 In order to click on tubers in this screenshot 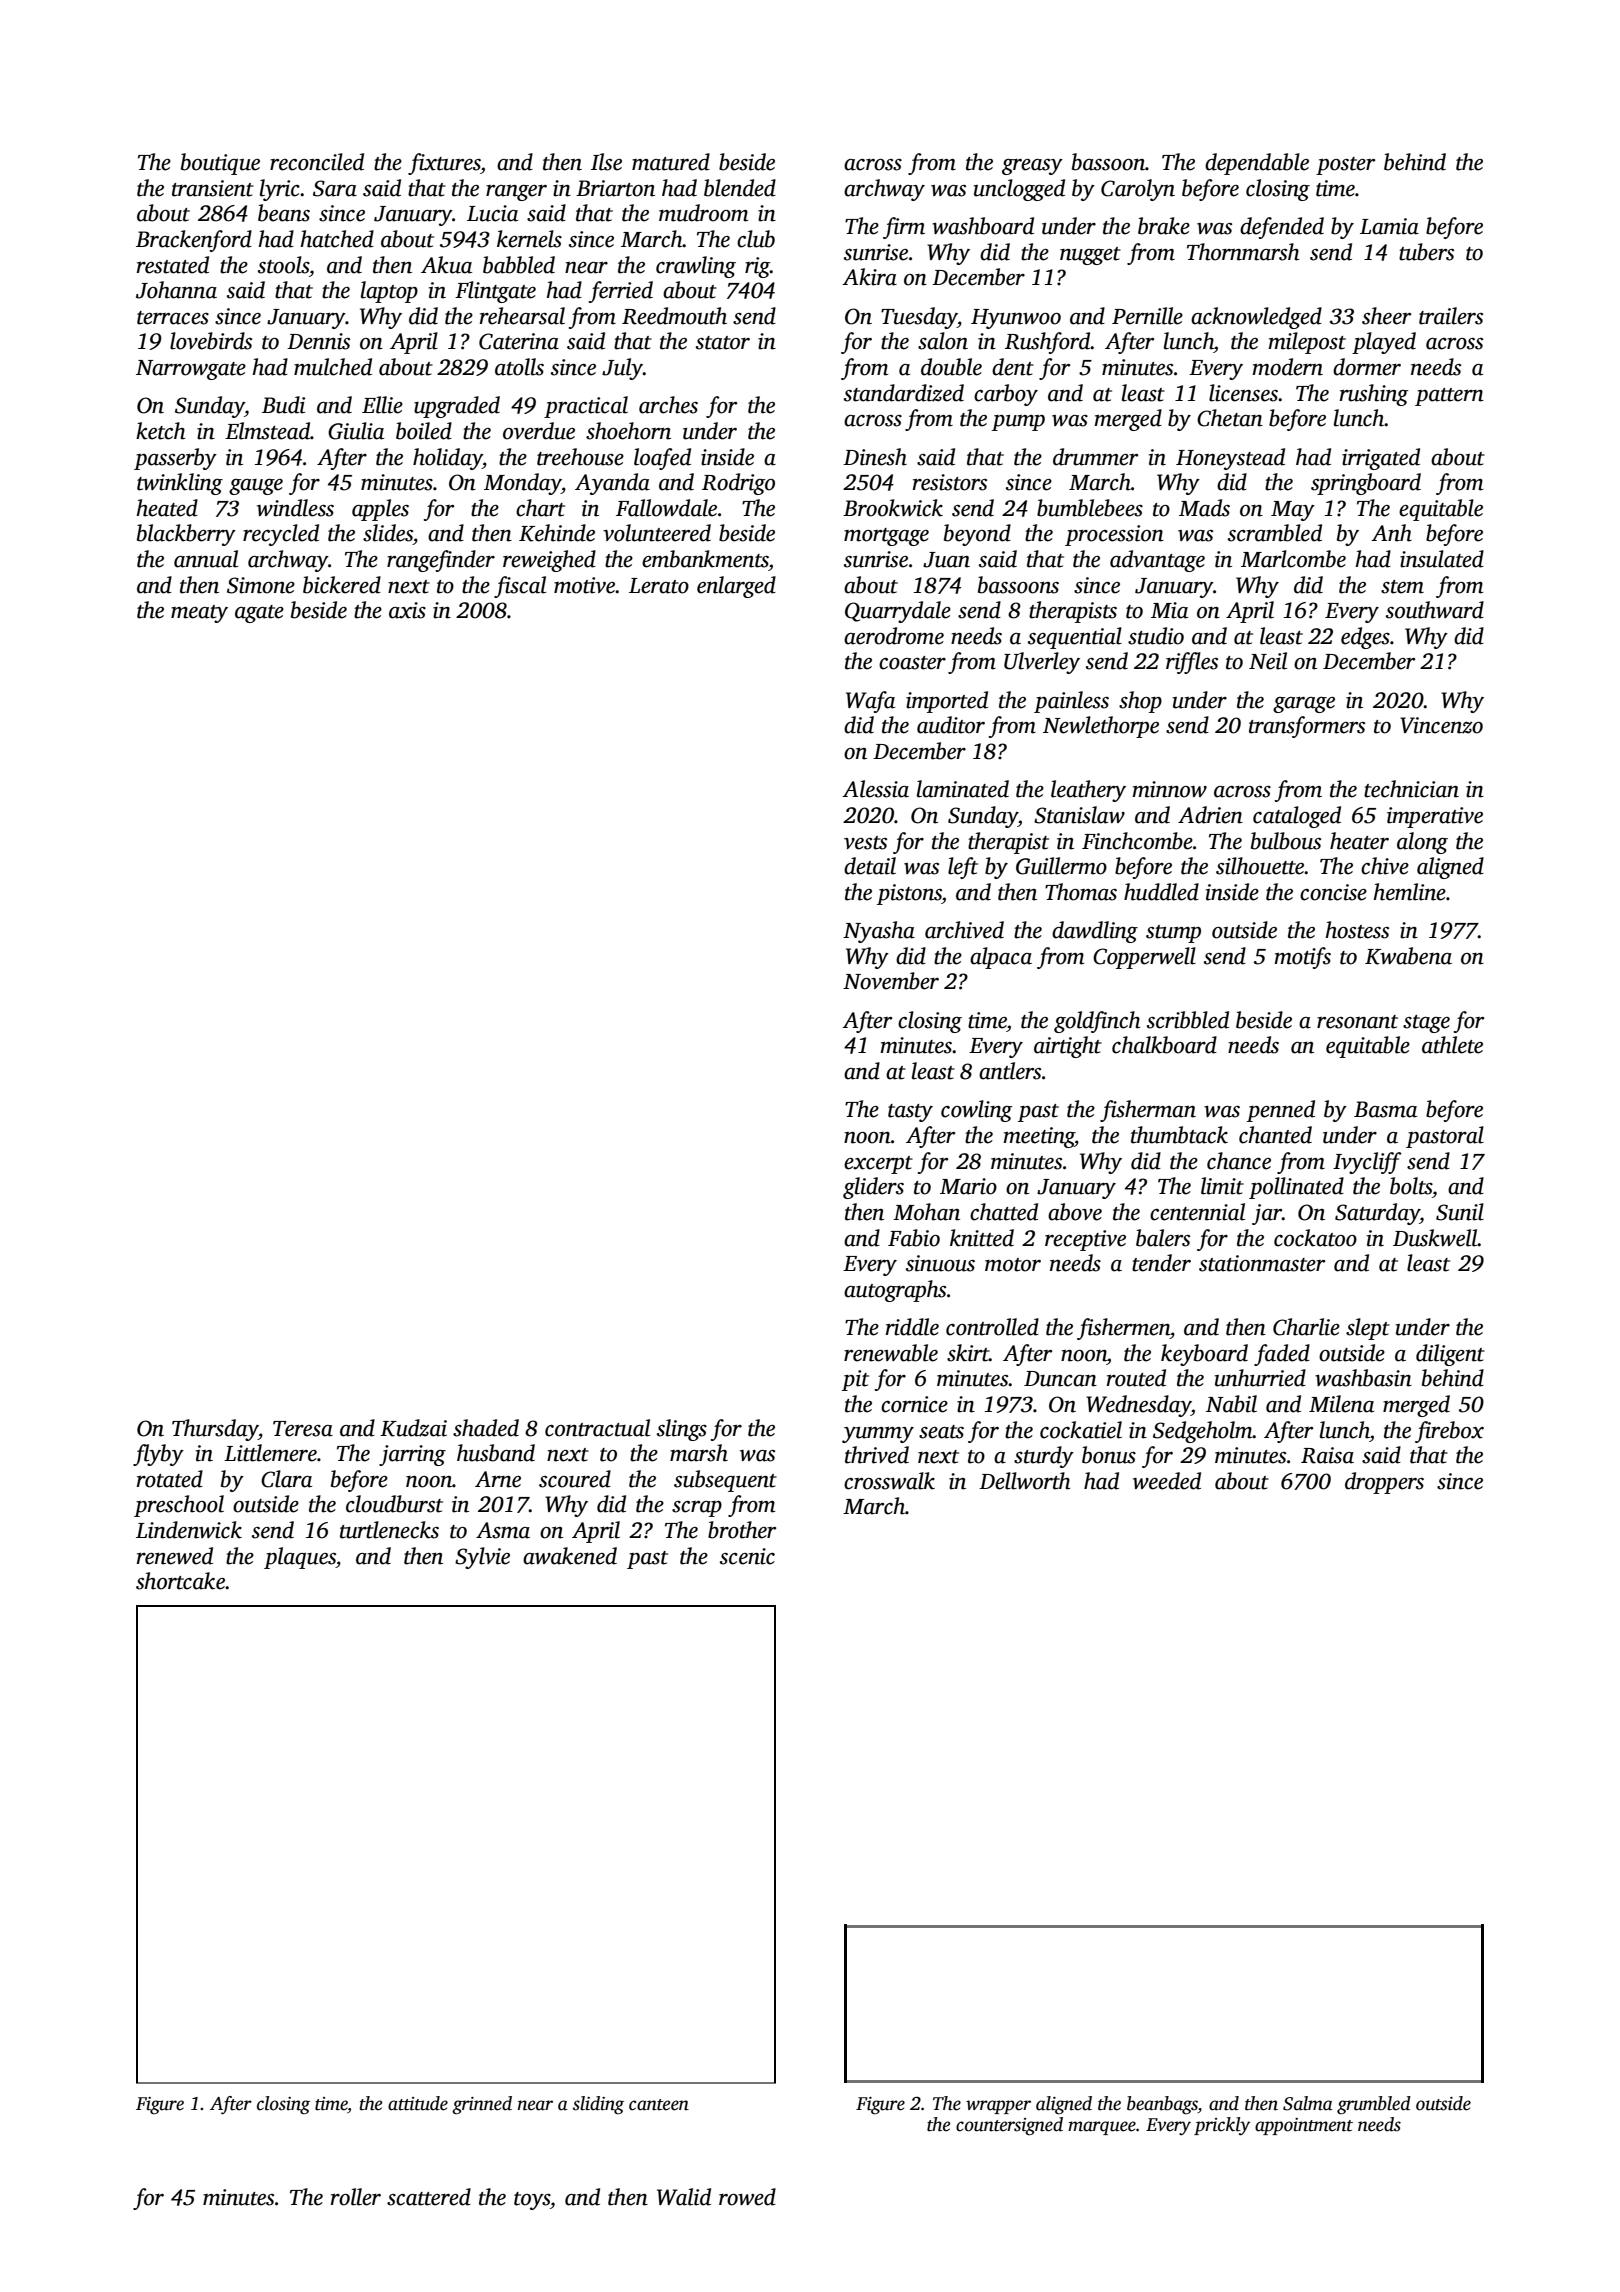, I will do `click(1426, 252)`.
